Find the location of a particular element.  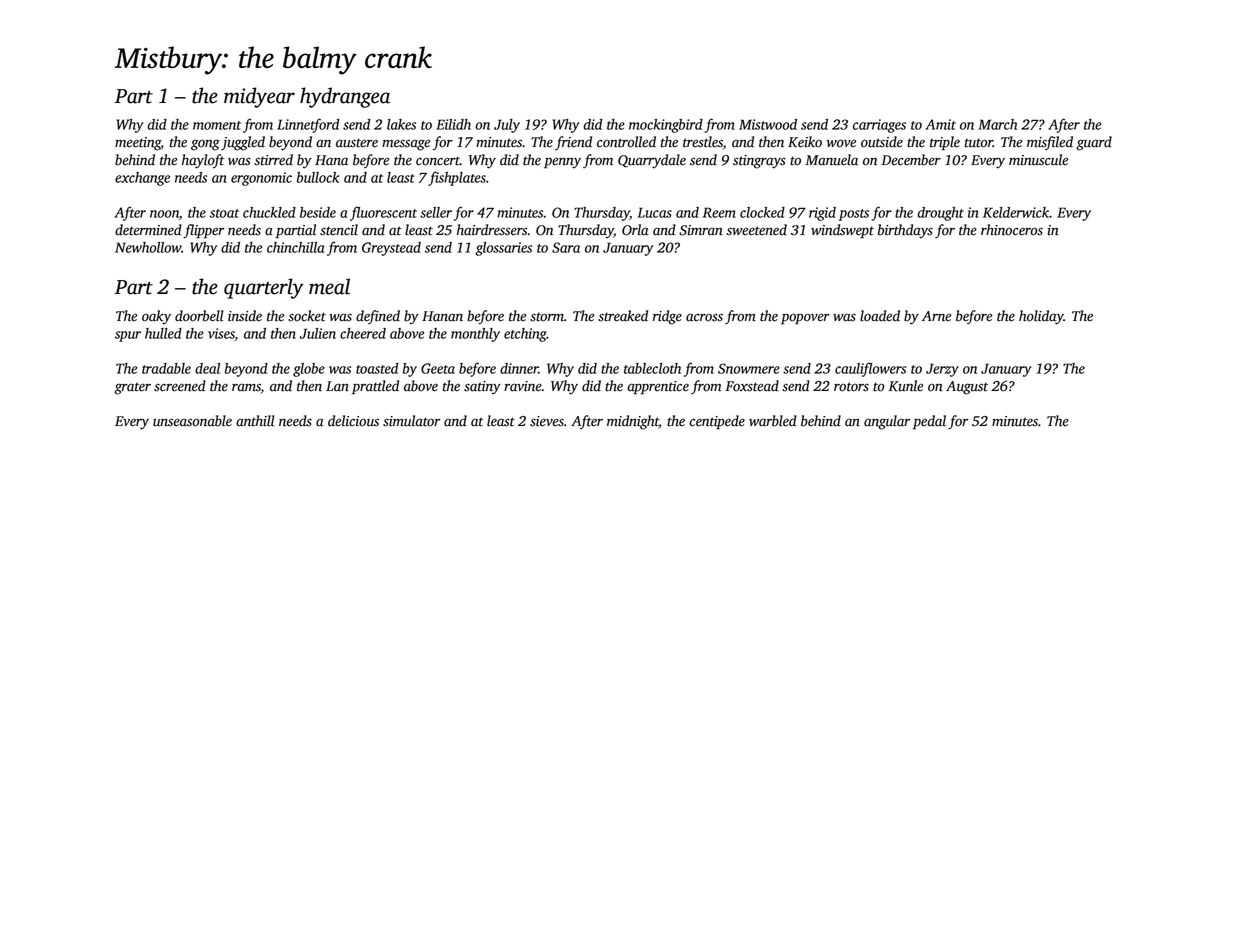

grater is located at coordinates (132, 388).
